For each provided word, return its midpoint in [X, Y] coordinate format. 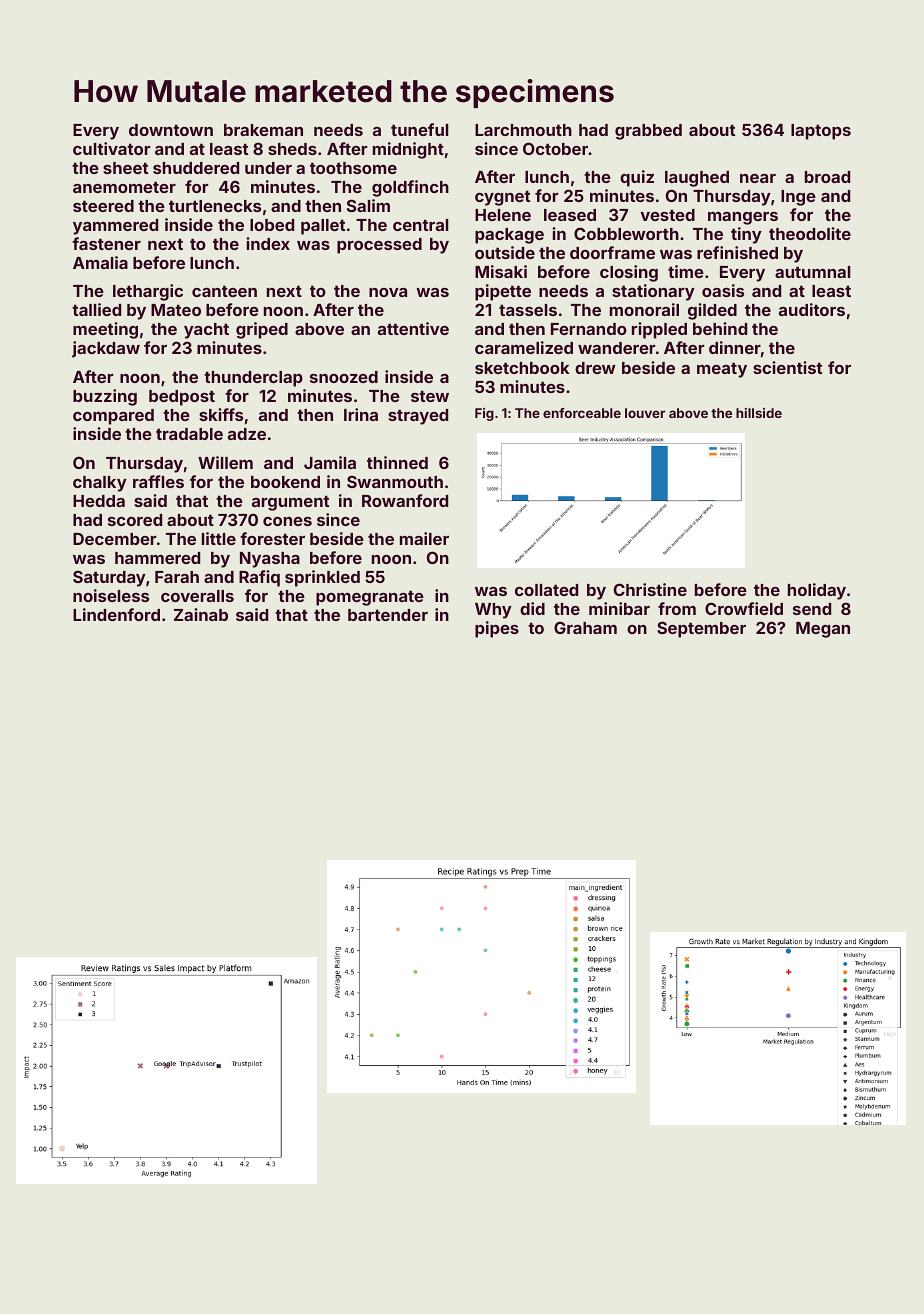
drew [595, 368]
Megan [823, 630]
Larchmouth [523, 130]
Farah [177, 577]
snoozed [344, 377]
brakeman [263, 130]
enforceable [582, 413]
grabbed [648, 132]
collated [546, 590]
